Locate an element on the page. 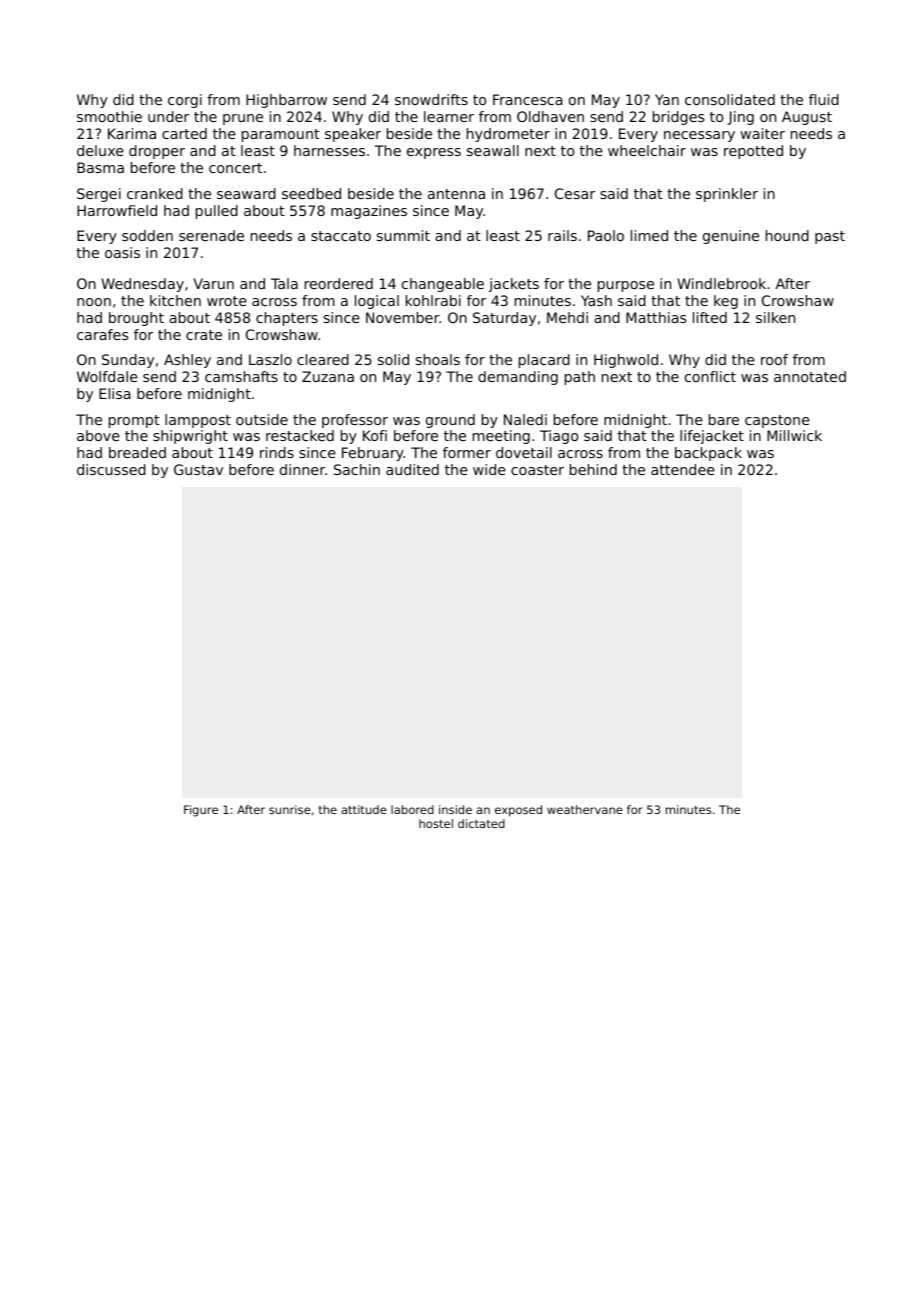 The height and width of the page is (1308, 924). Oldhaven is located at coordinates (550, 116).
